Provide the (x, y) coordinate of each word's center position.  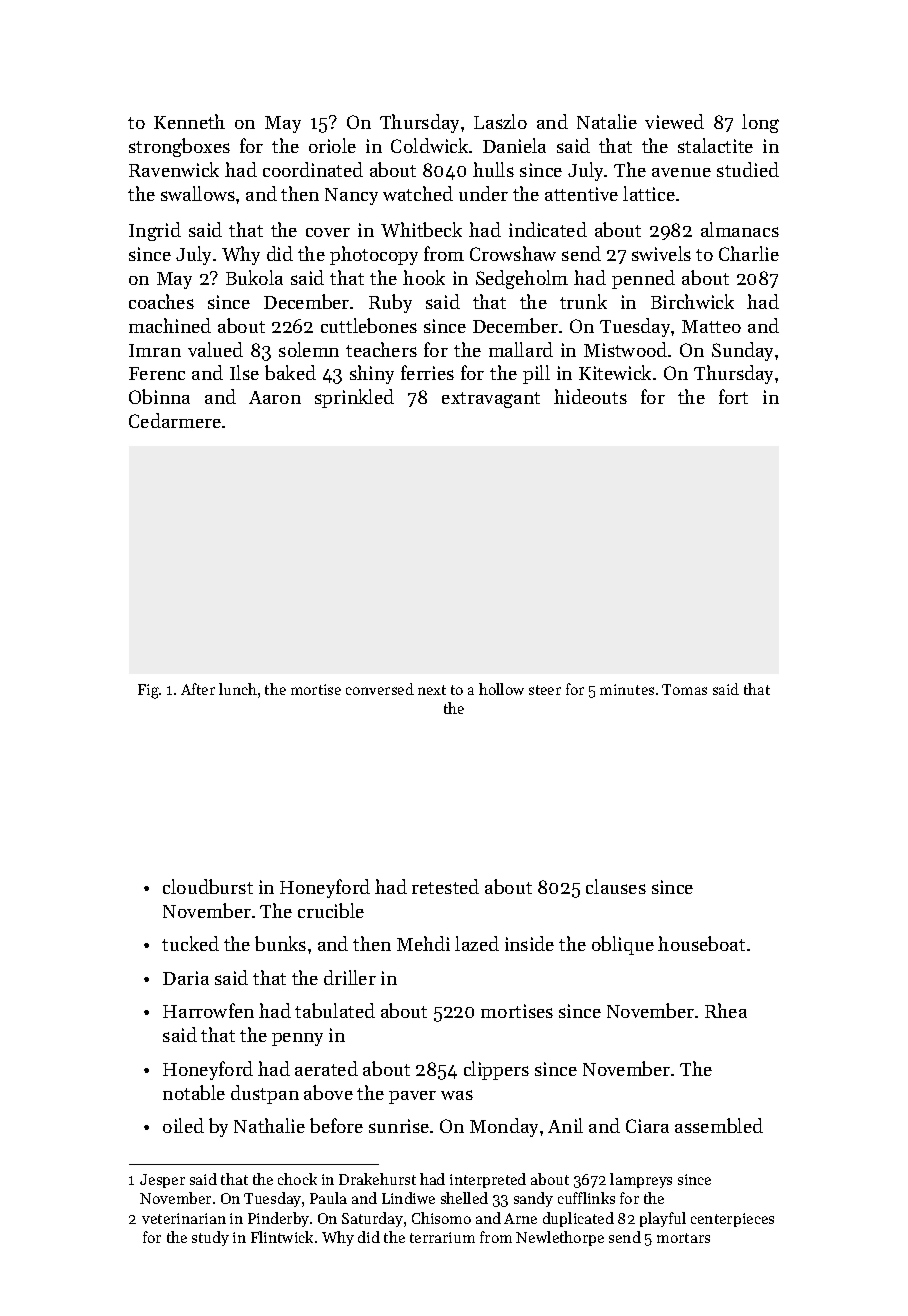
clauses (616, 886)
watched (418, 193)
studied (748, 169)
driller (350, 977)
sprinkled (354, 398)
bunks (280, 943)
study (210, 1238)
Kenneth (189, 121)
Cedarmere (175, 420)
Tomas (684, 689)
